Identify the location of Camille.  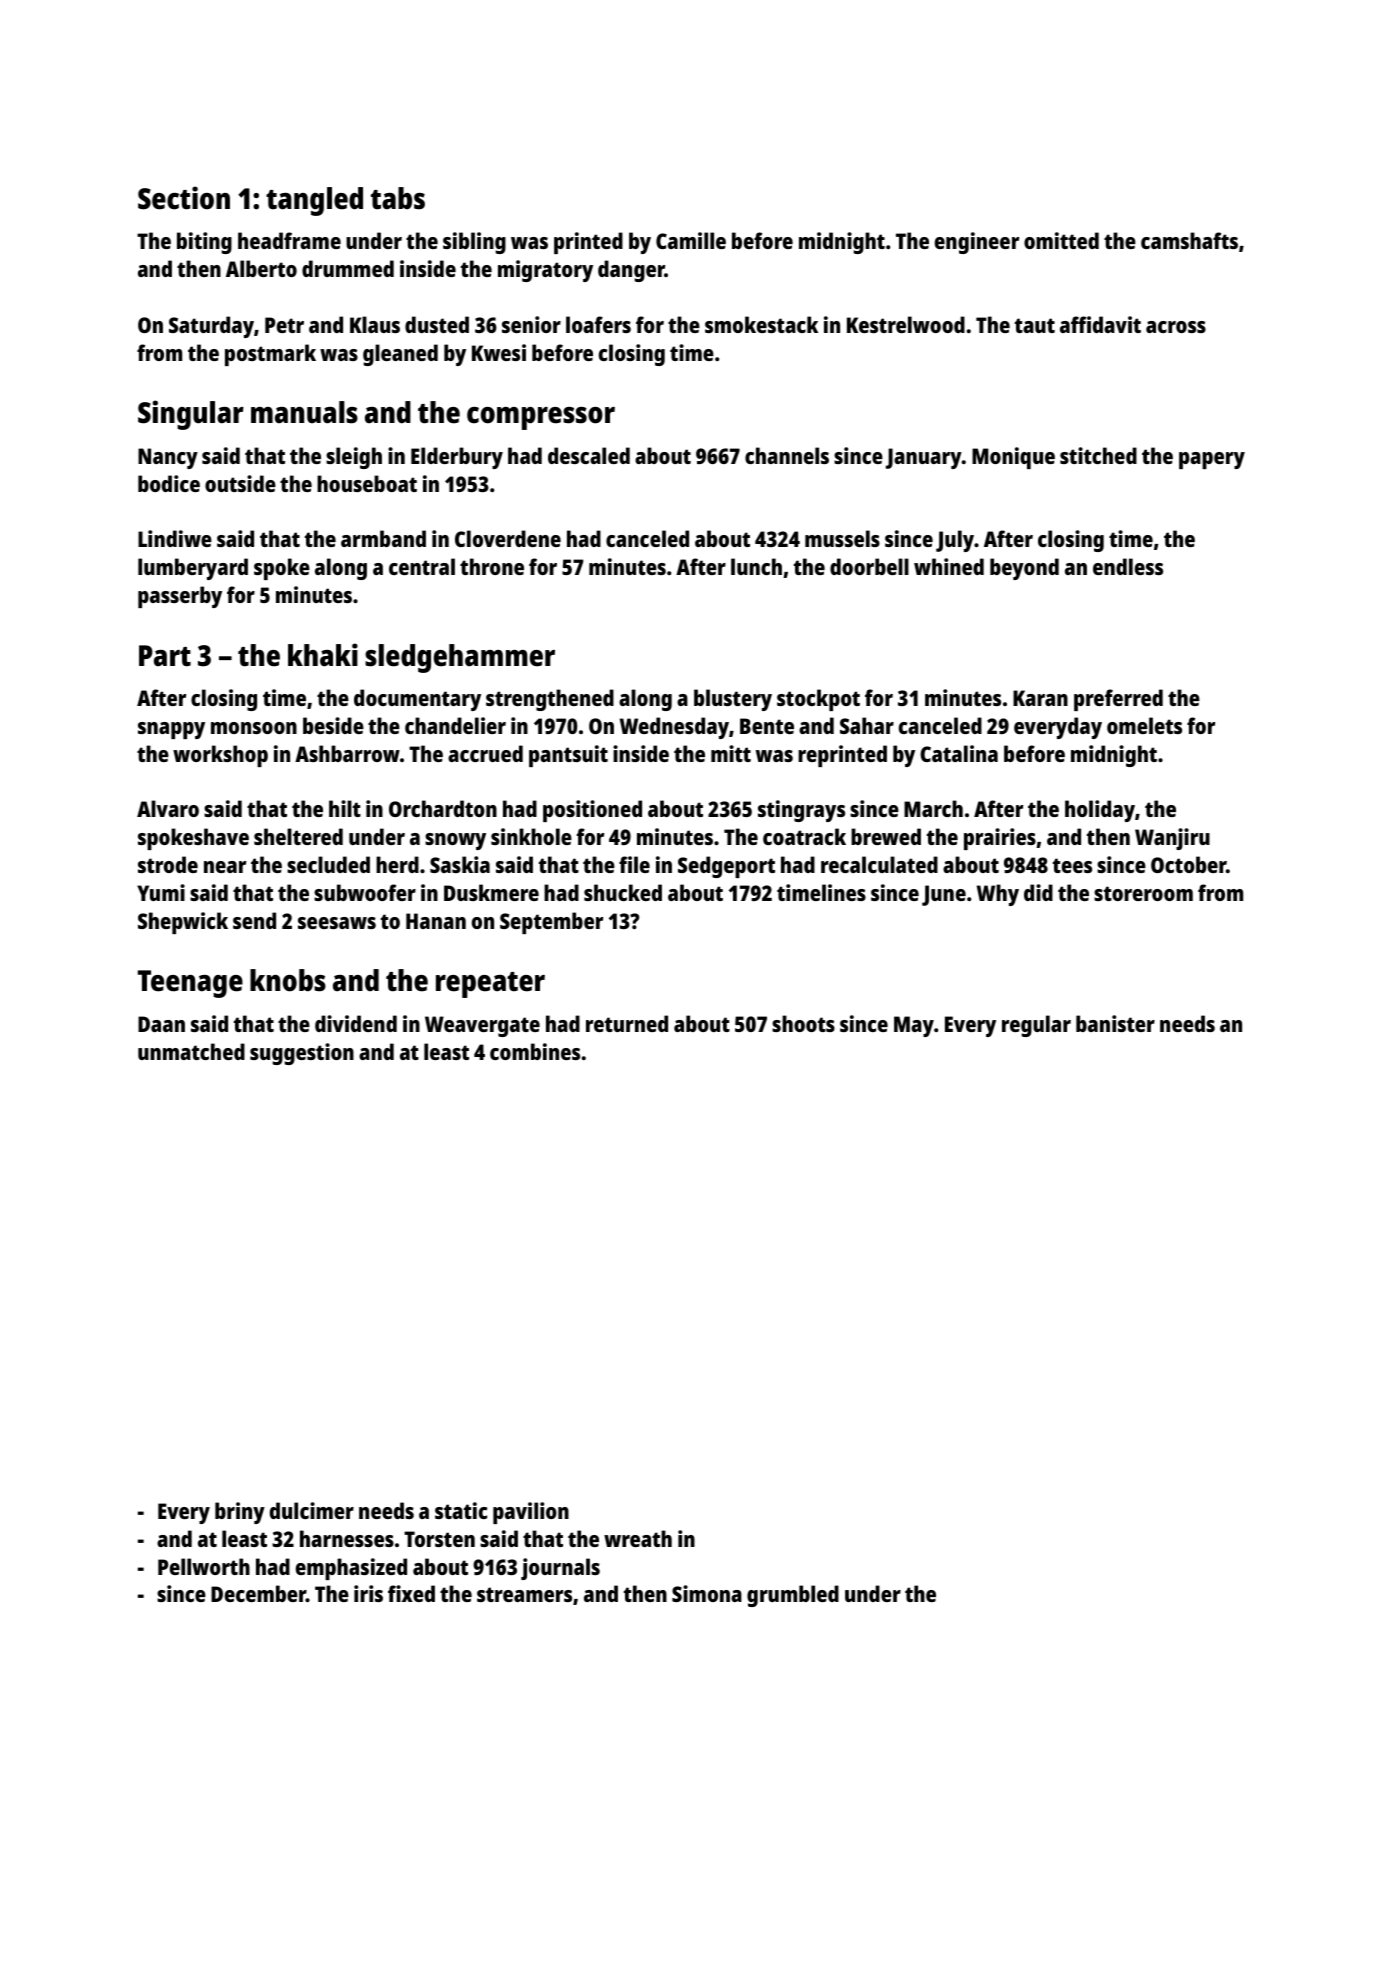
(691, 240).
